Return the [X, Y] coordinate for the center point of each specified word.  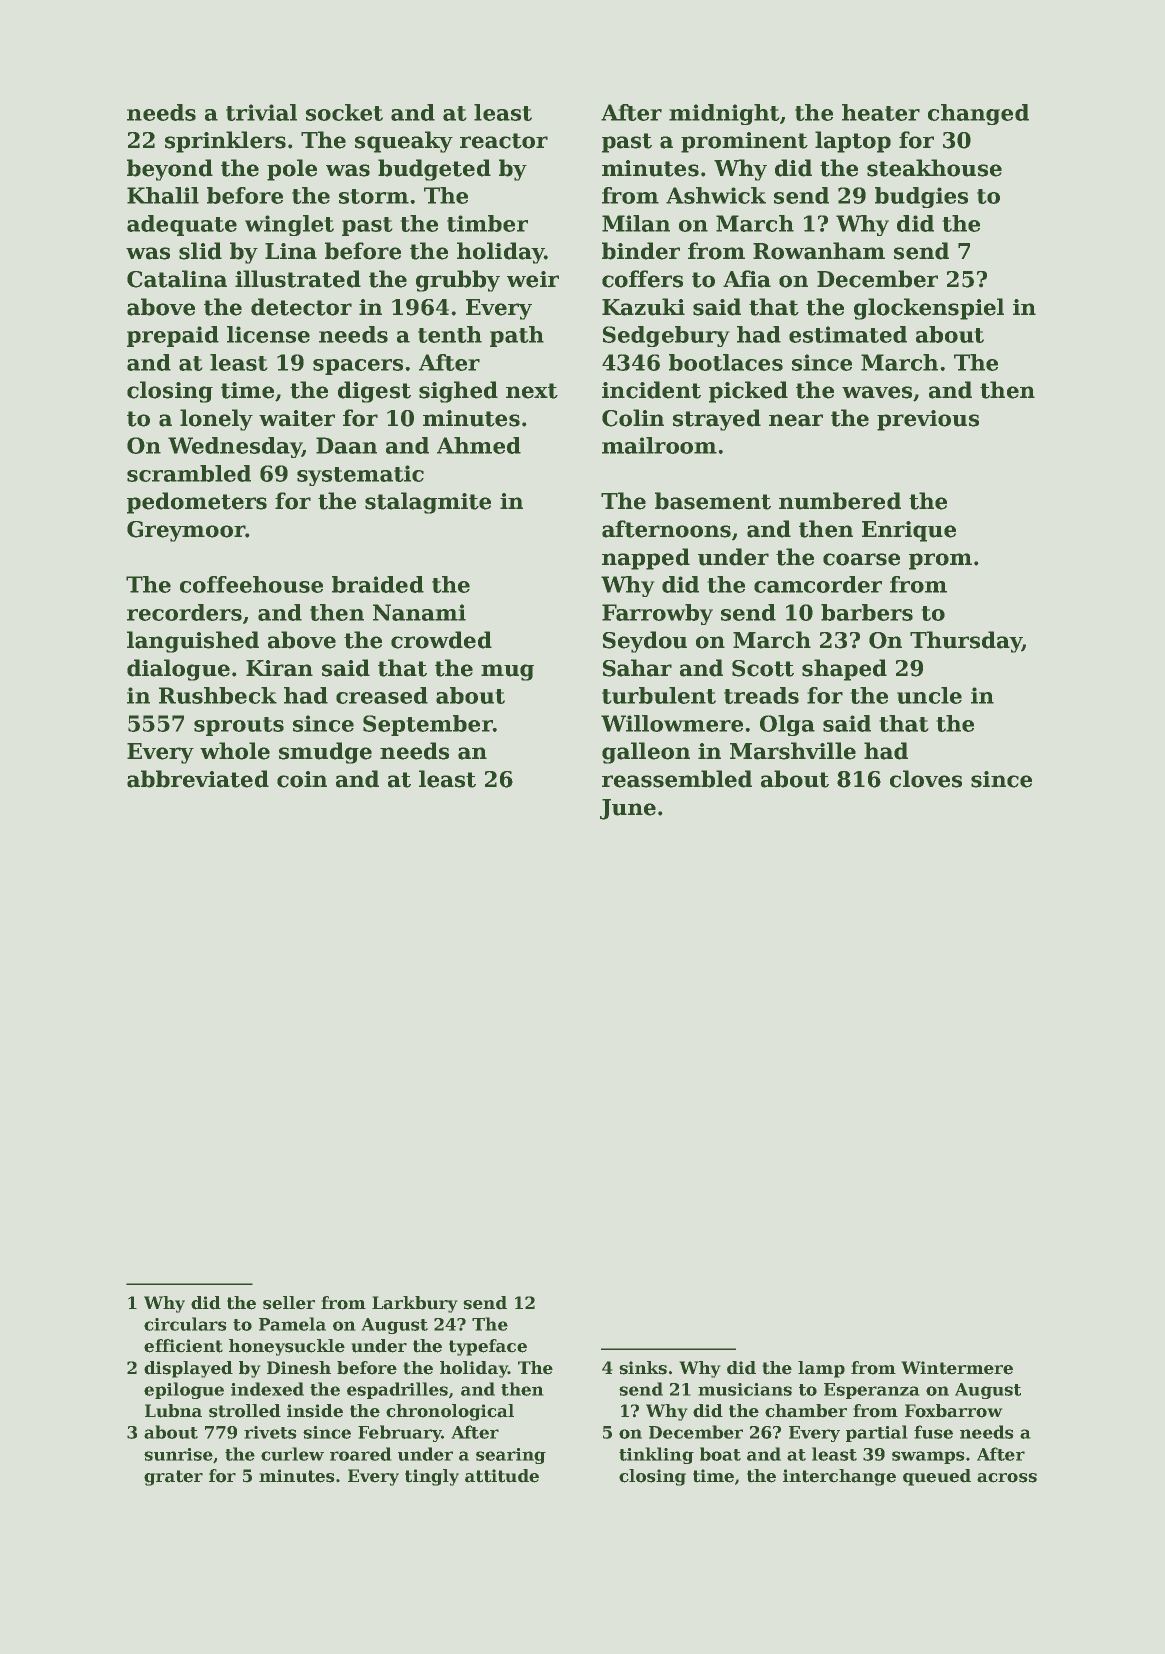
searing [511, 1456]
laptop [853, 142]
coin [302, 779]
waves [877, 392]
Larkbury [415, 1304]
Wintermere [957, 1368]
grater [173, 1478]
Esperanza [872, 1391]
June [628, 809]
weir [533, 279]
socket [344, 112]
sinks [643, 1368]
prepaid [173, 336]
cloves [926, 779]
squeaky [404, 142]
